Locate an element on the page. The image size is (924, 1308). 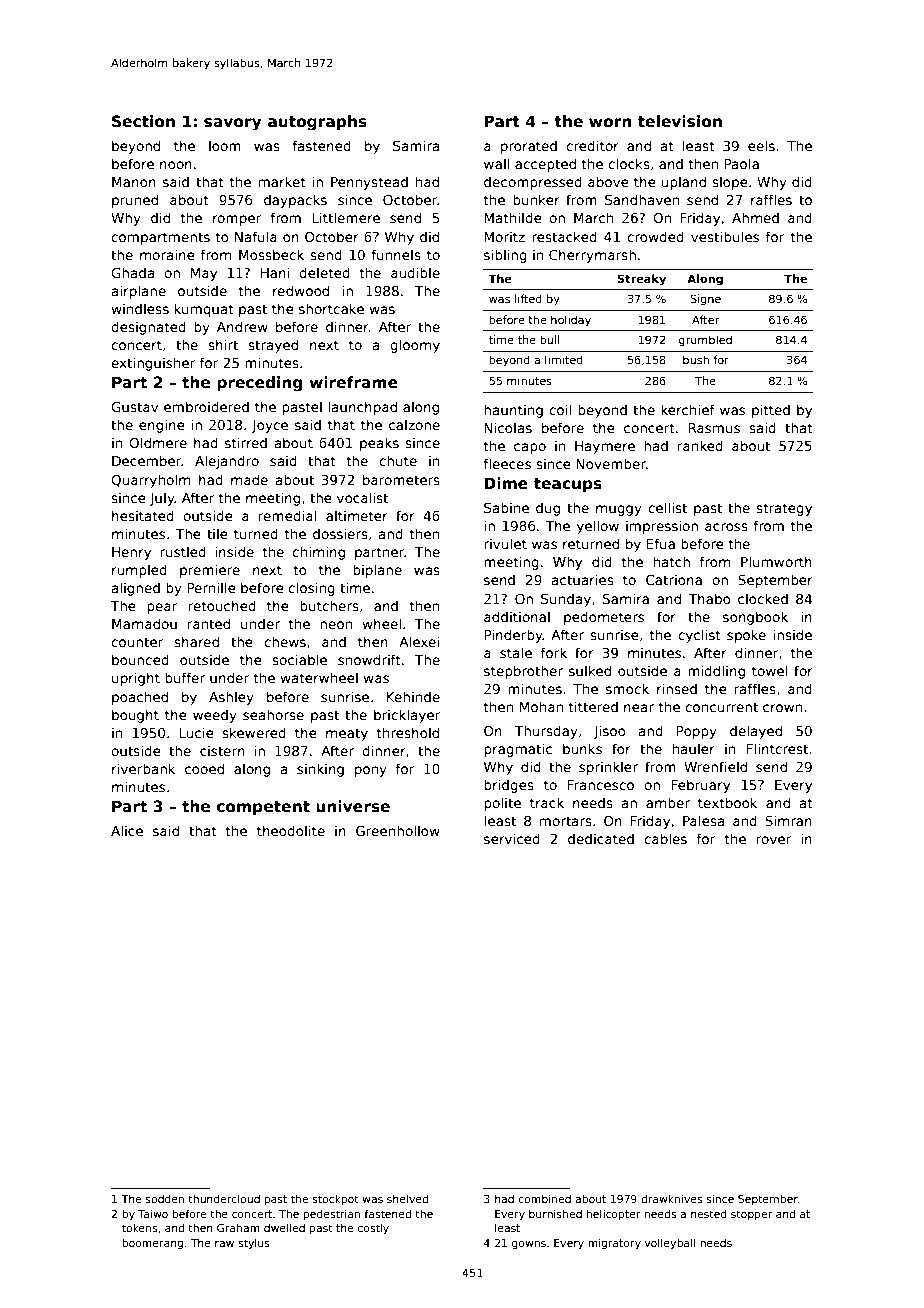
Alice is located at coordinates (127, 830).
